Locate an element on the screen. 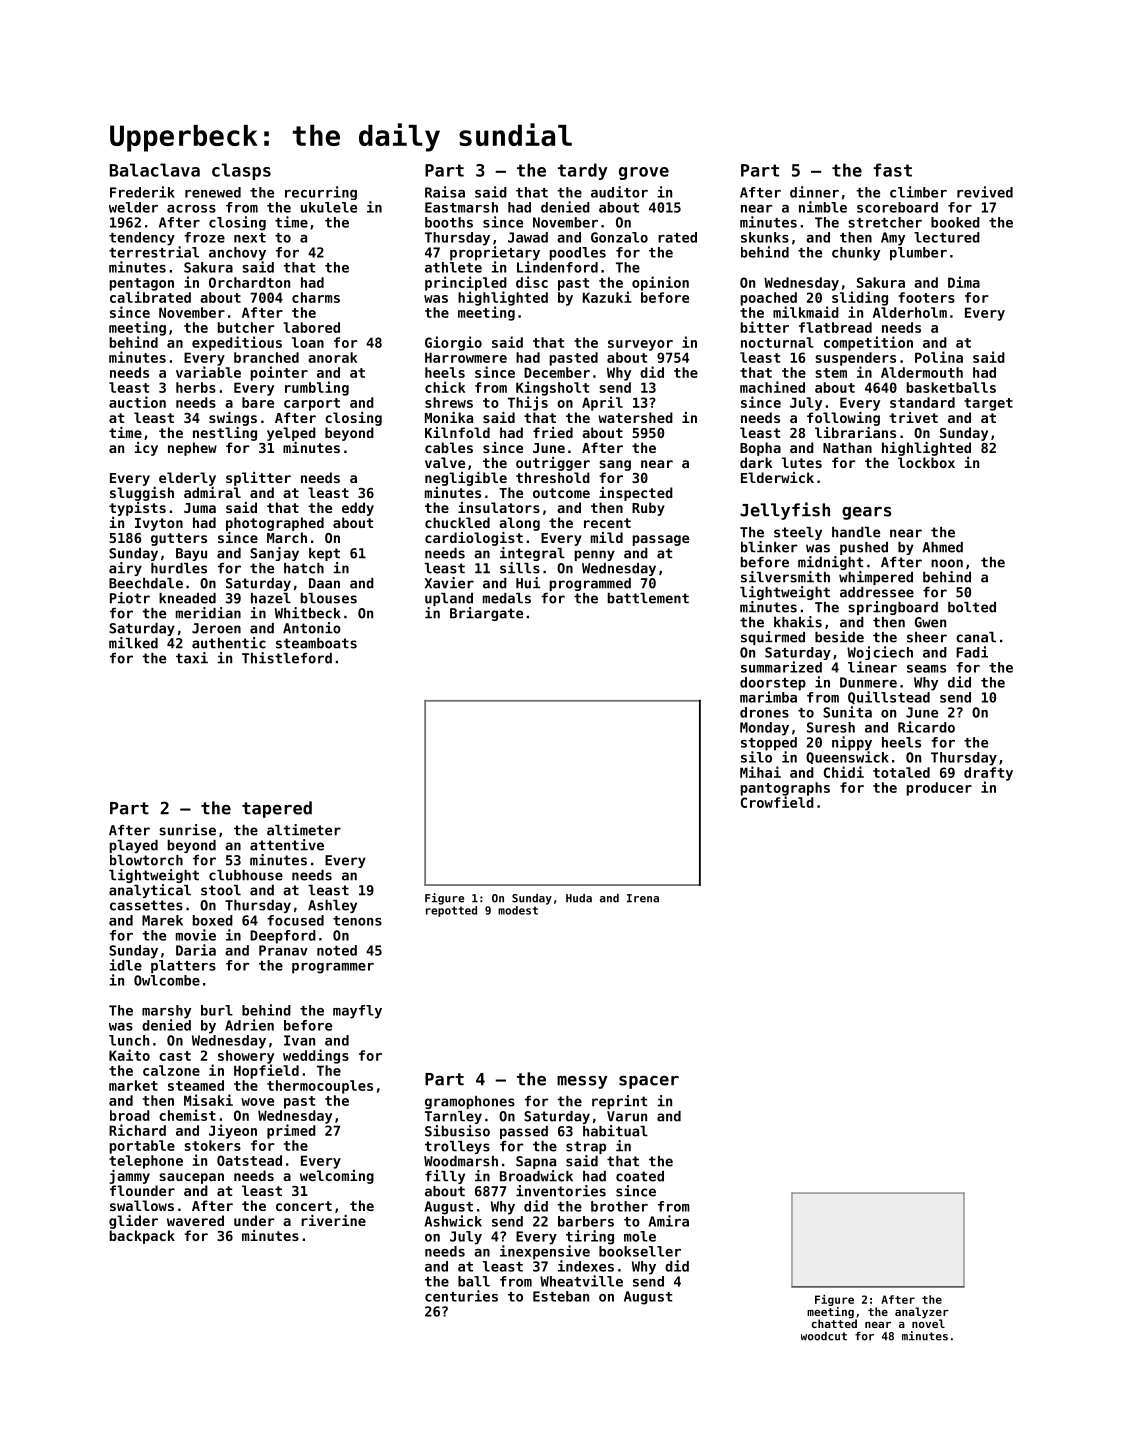 This screenshot has width=1125, height=1456. welder is located at coordinates (133, 207).
